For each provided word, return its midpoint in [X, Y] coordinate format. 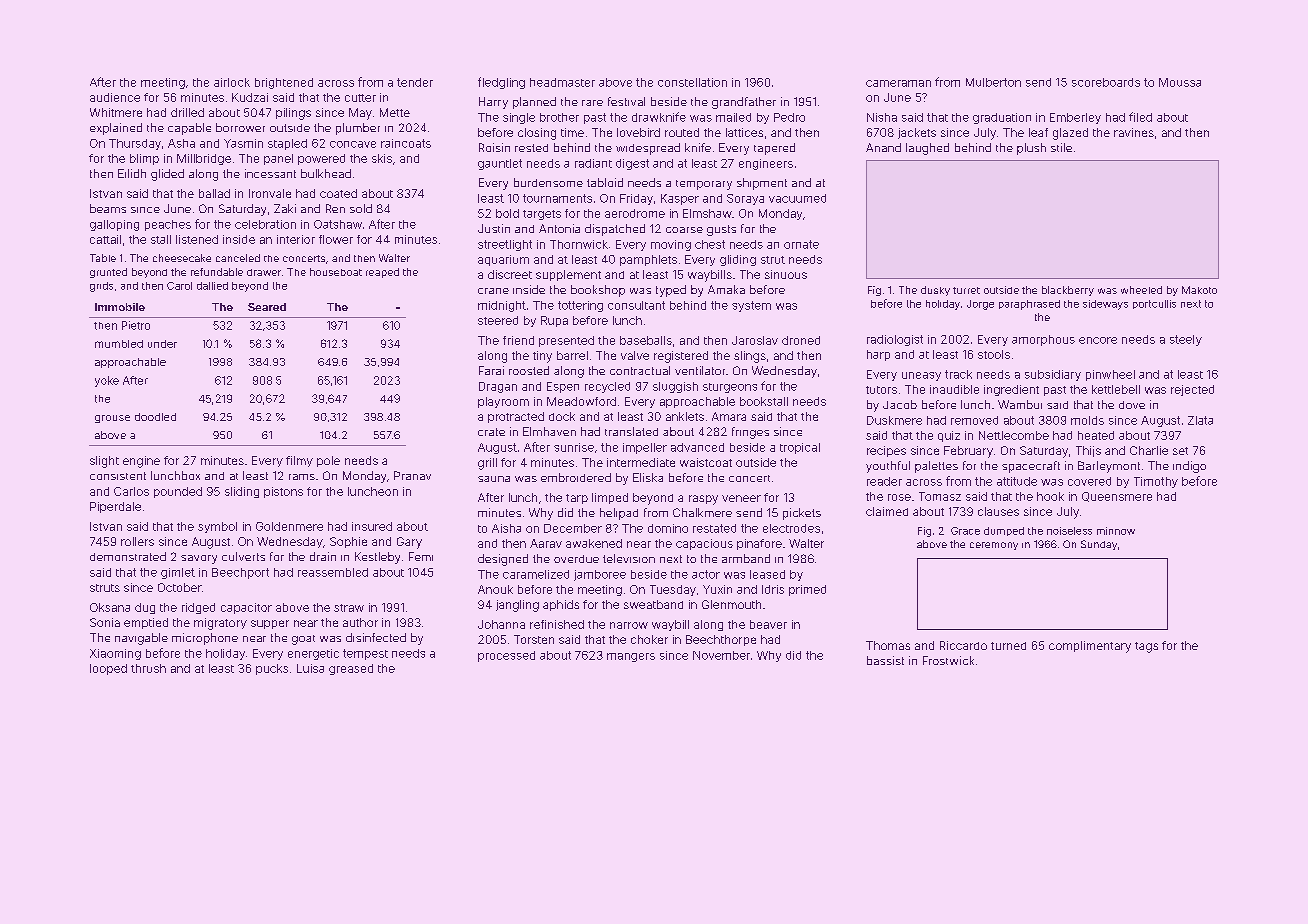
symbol [217, 527]
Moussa [1180, 82]
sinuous [786, 274]
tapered [774, 149]
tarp [577, 499]
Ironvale [270, 193]
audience [115, 97]
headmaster [562, 82]
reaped [382, 273]
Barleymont [1109, 467]
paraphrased [1029, 305]
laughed [927, 149]
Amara [729, 416]
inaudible [954, 389]
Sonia [105, 622]
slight [104, 462]
